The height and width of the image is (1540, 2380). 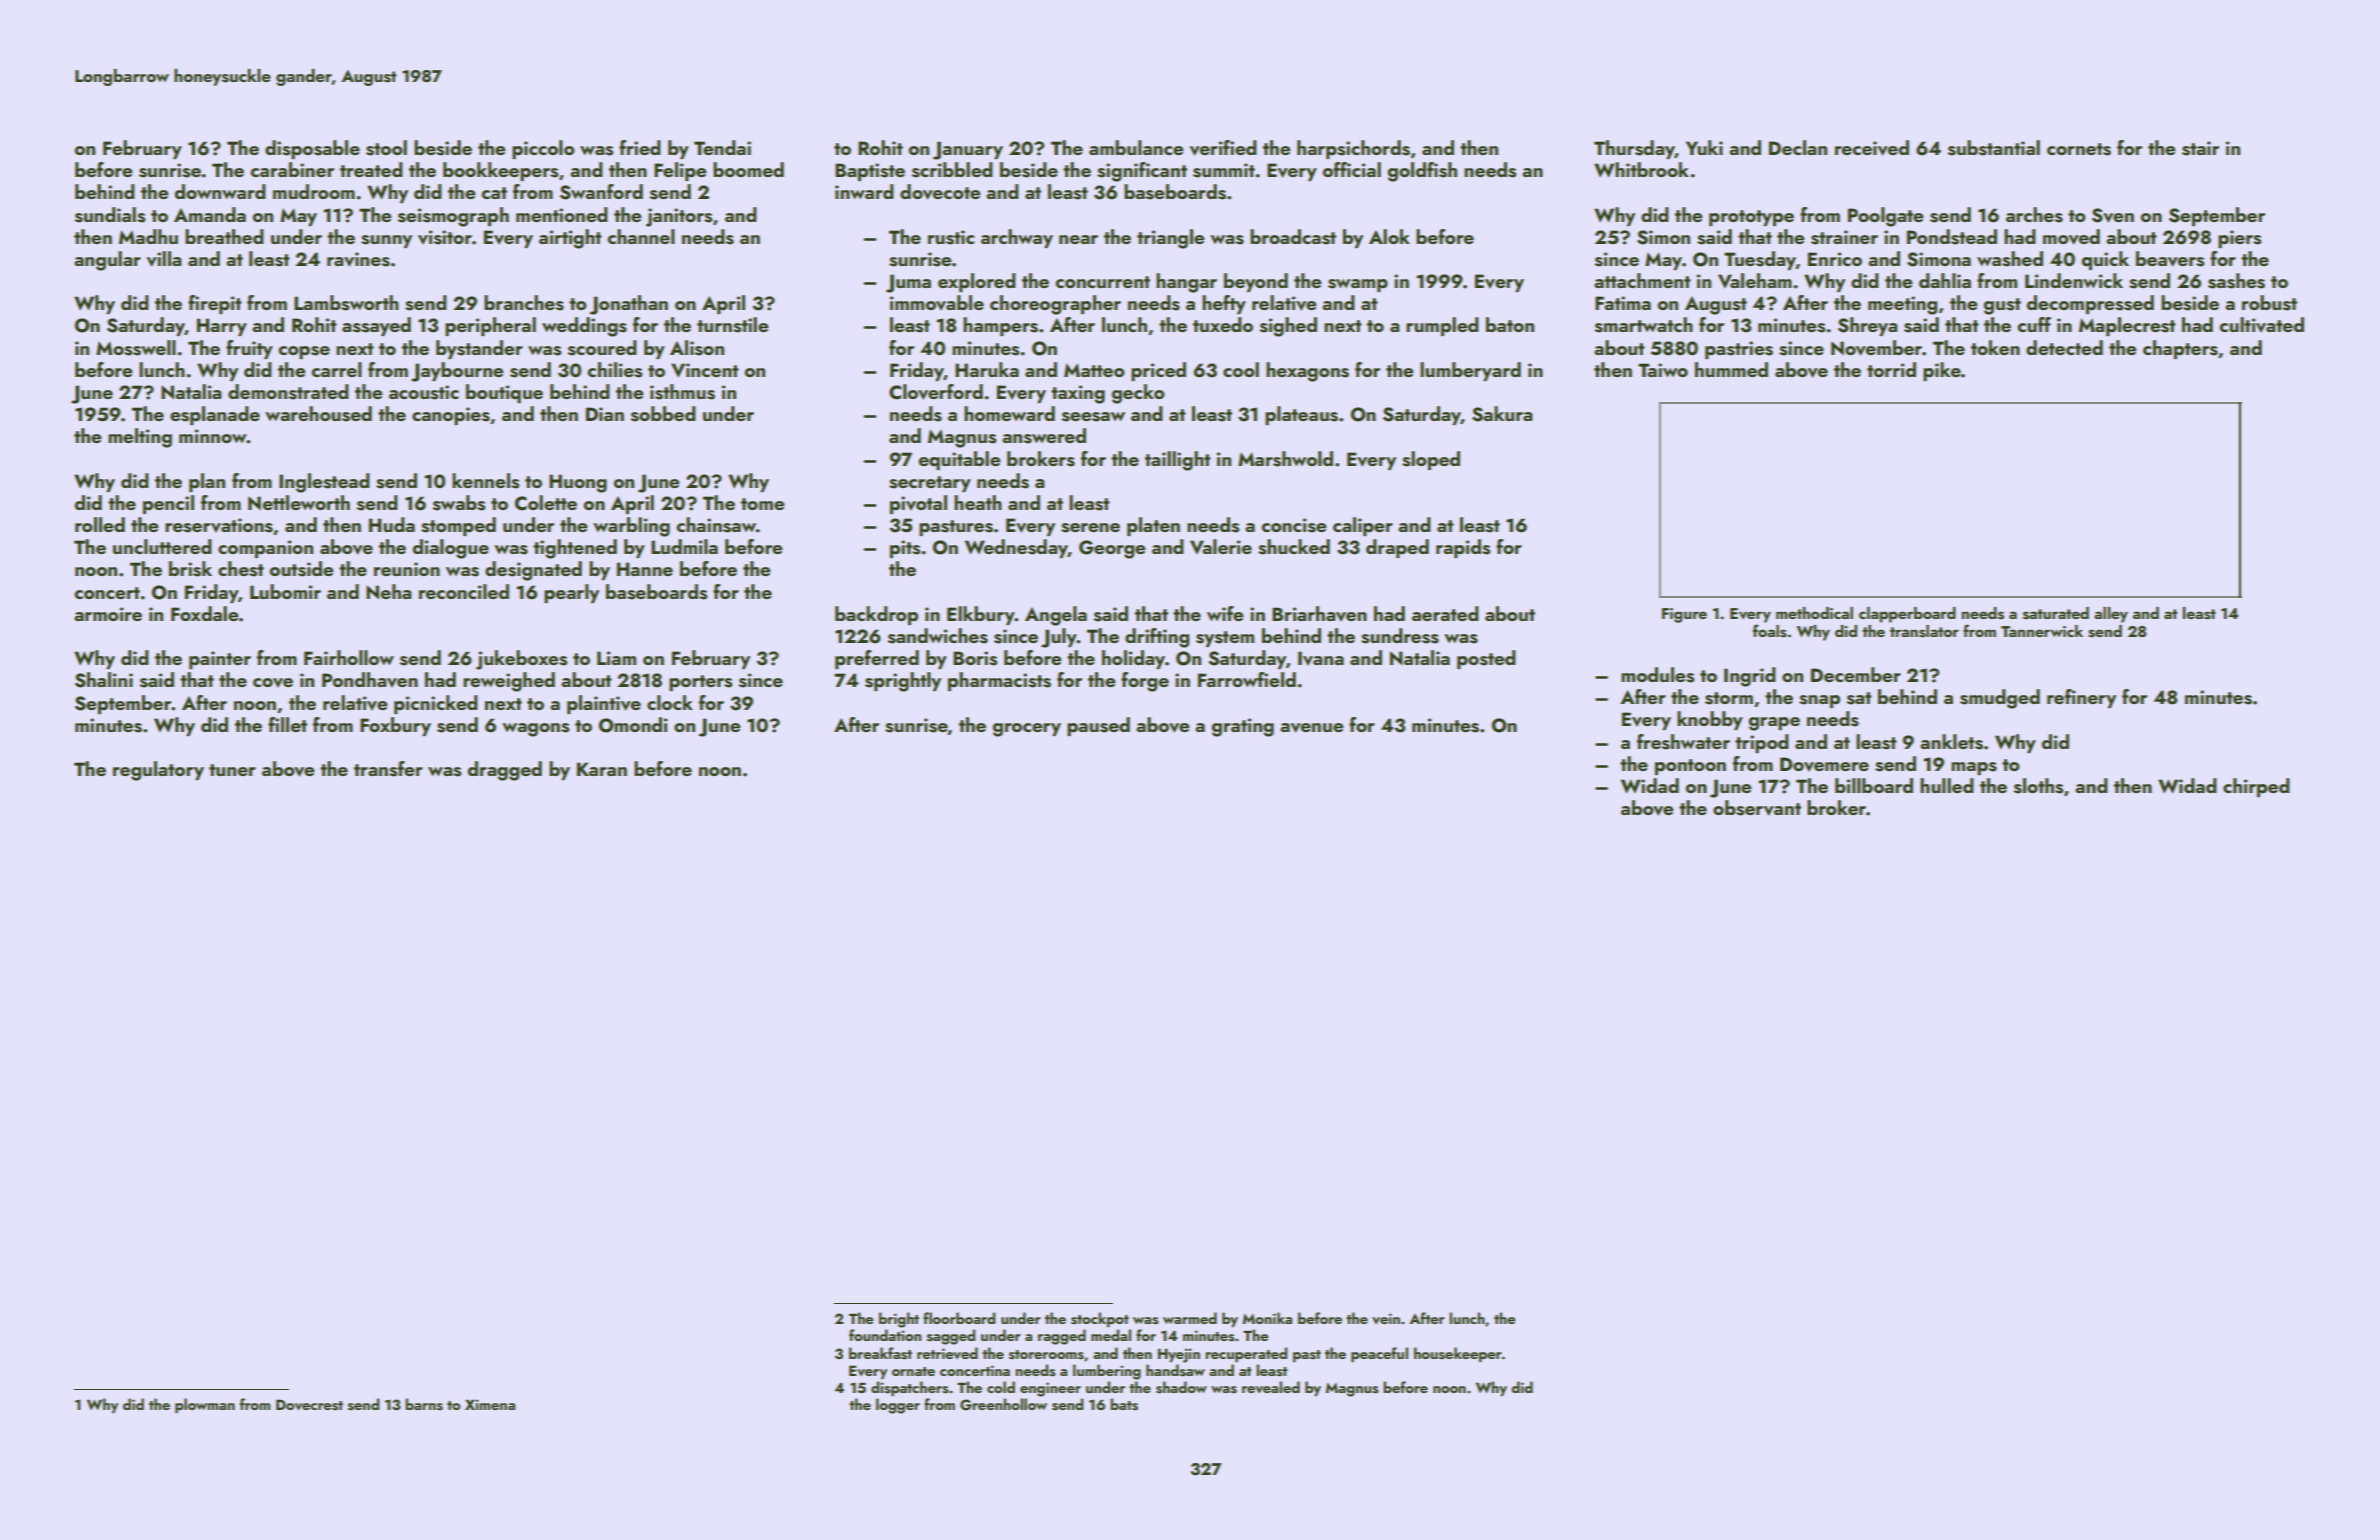 What do you see at coordinates (1224, 170) in the image?
I see `summit` at bounding box center [1224, 170].
